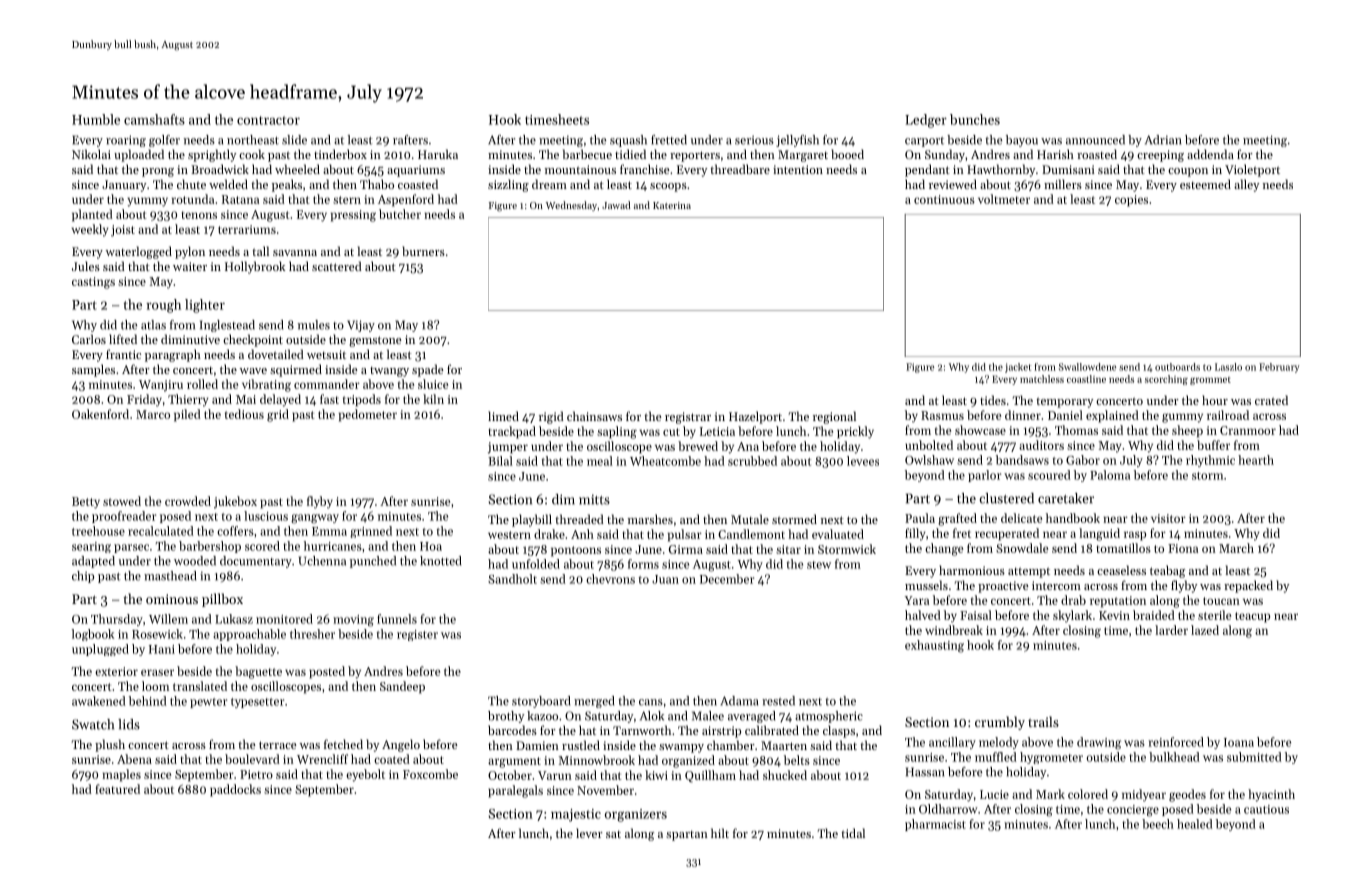 The height and width of the screenshot is (887, 1372). I want to click on Girma, so click(686, 549).
